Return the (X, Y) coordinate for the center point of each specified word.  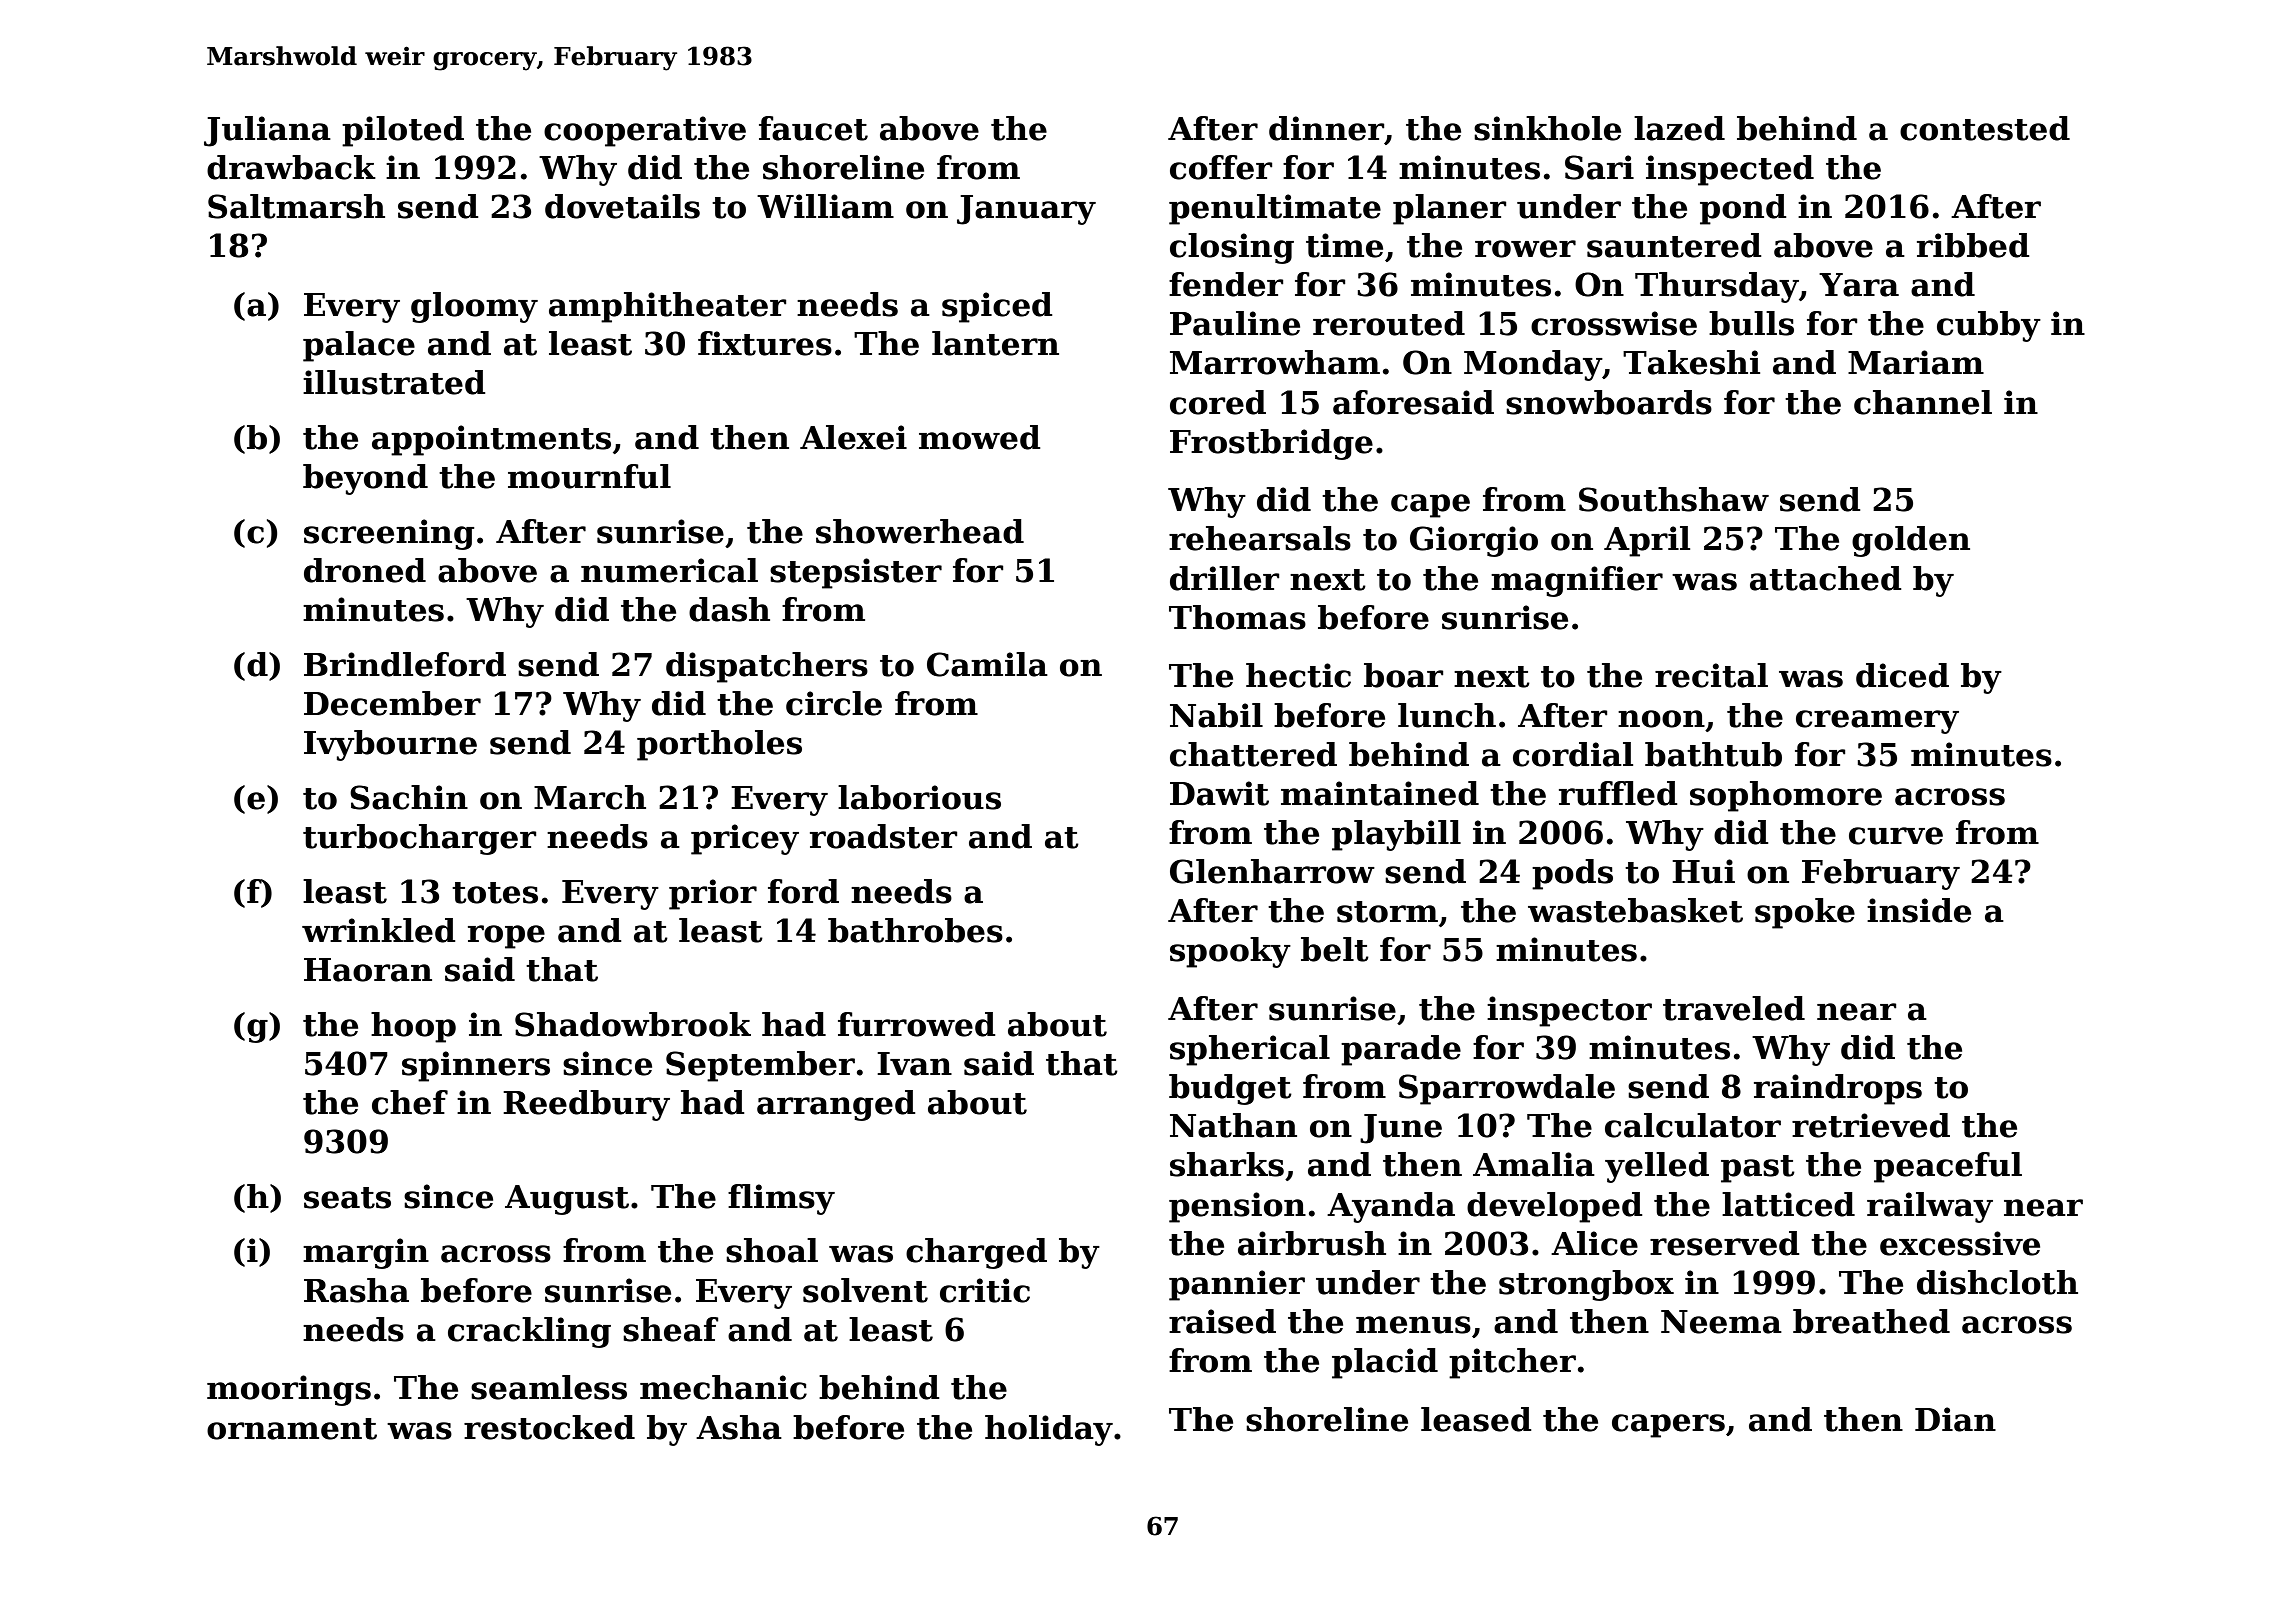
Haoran (368, 970)
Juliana (267, 131)
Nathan (1233, 1125)
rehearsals (1260, 538)
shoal (772, 1250)
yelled (1657, 1167)
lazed (1679, 128)
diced (1902, 675)
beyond (365, 479)
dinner (1326, 128)
